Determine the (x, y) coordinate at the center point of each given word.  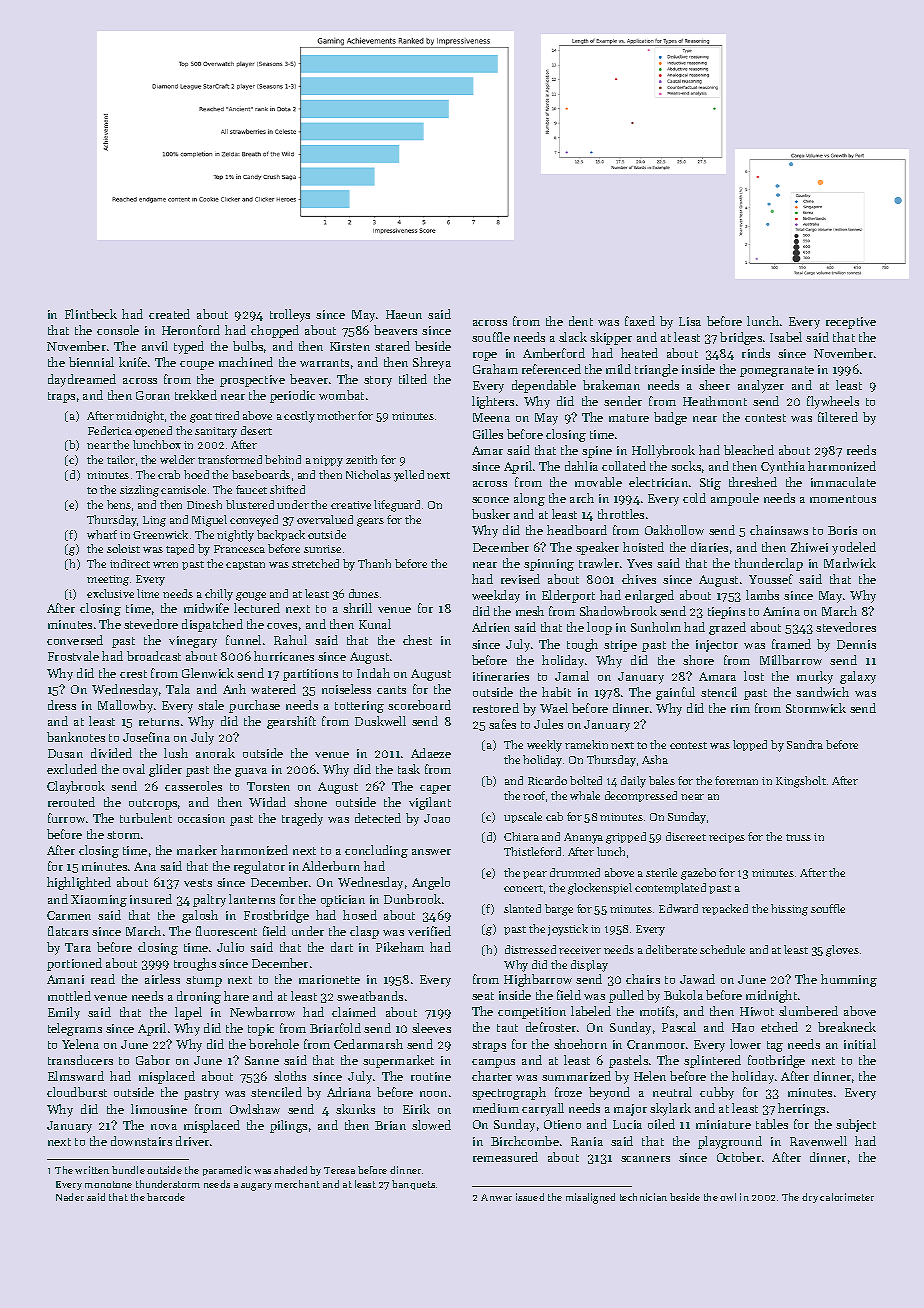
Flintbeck (91, 314)
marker (197, 850)
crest (133, 674)
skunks (355, 1109)
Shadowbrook (618, 611)
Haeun (404, 314)
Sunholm (656, 627)
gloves (842, 951)
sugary (256, 1187)
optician (343, 901)
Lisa (690, 321)
